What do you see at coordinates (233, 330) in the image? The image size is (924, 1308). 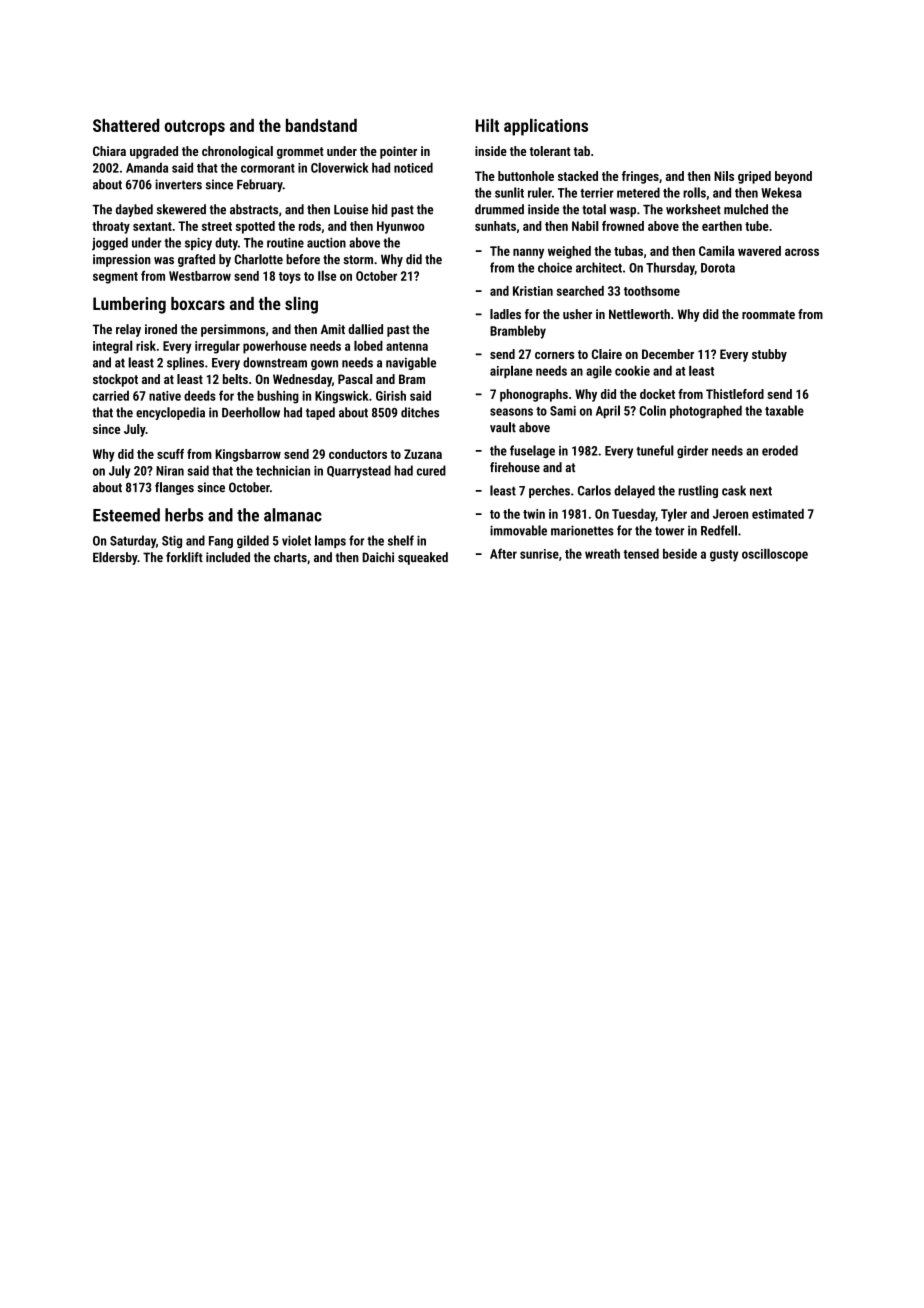 I see `persimmons` at bounding box center [233, 330].
